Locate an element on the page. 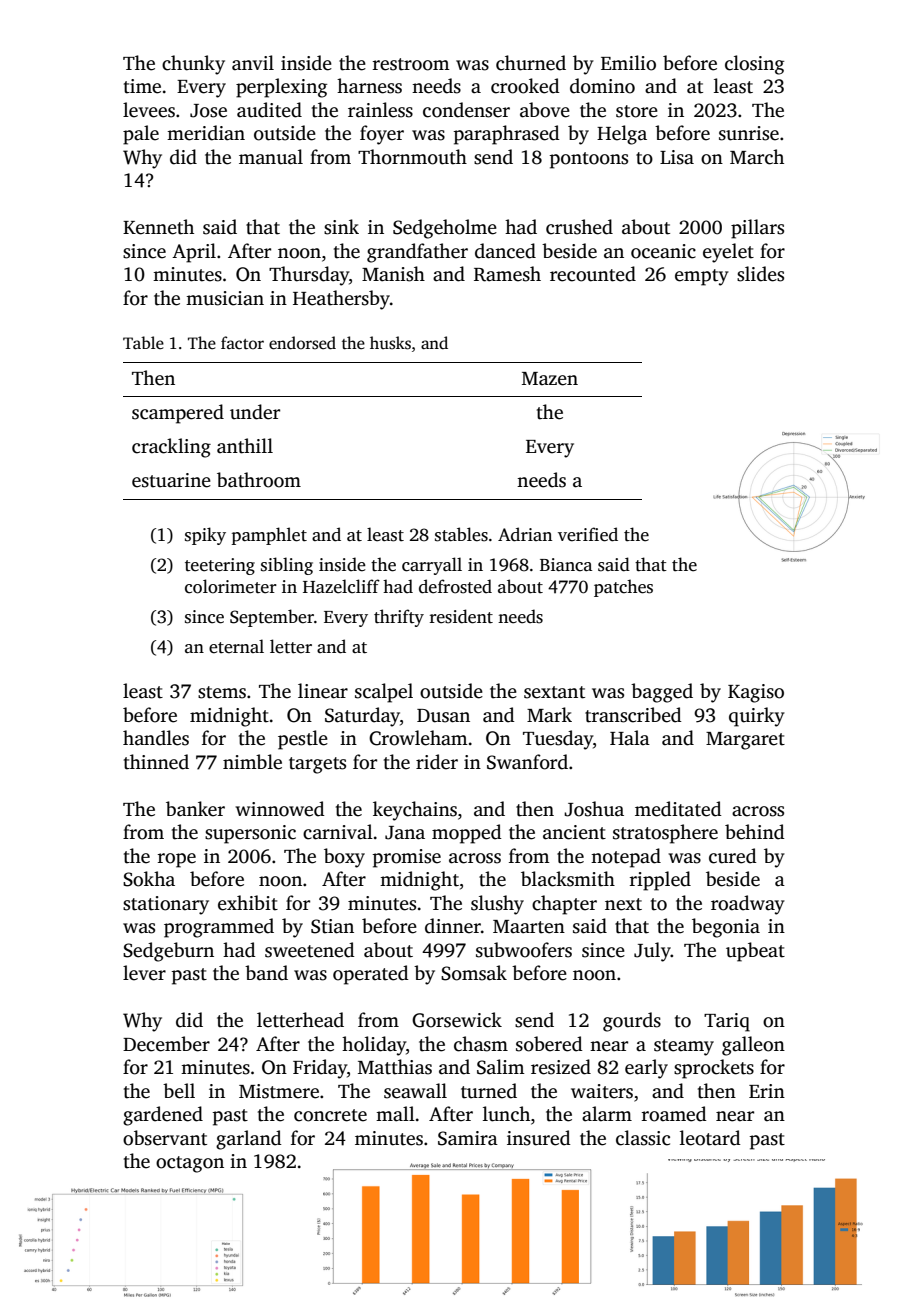 This page has width=908, height=1316. Mazen is located at coordinates (550, 379).
